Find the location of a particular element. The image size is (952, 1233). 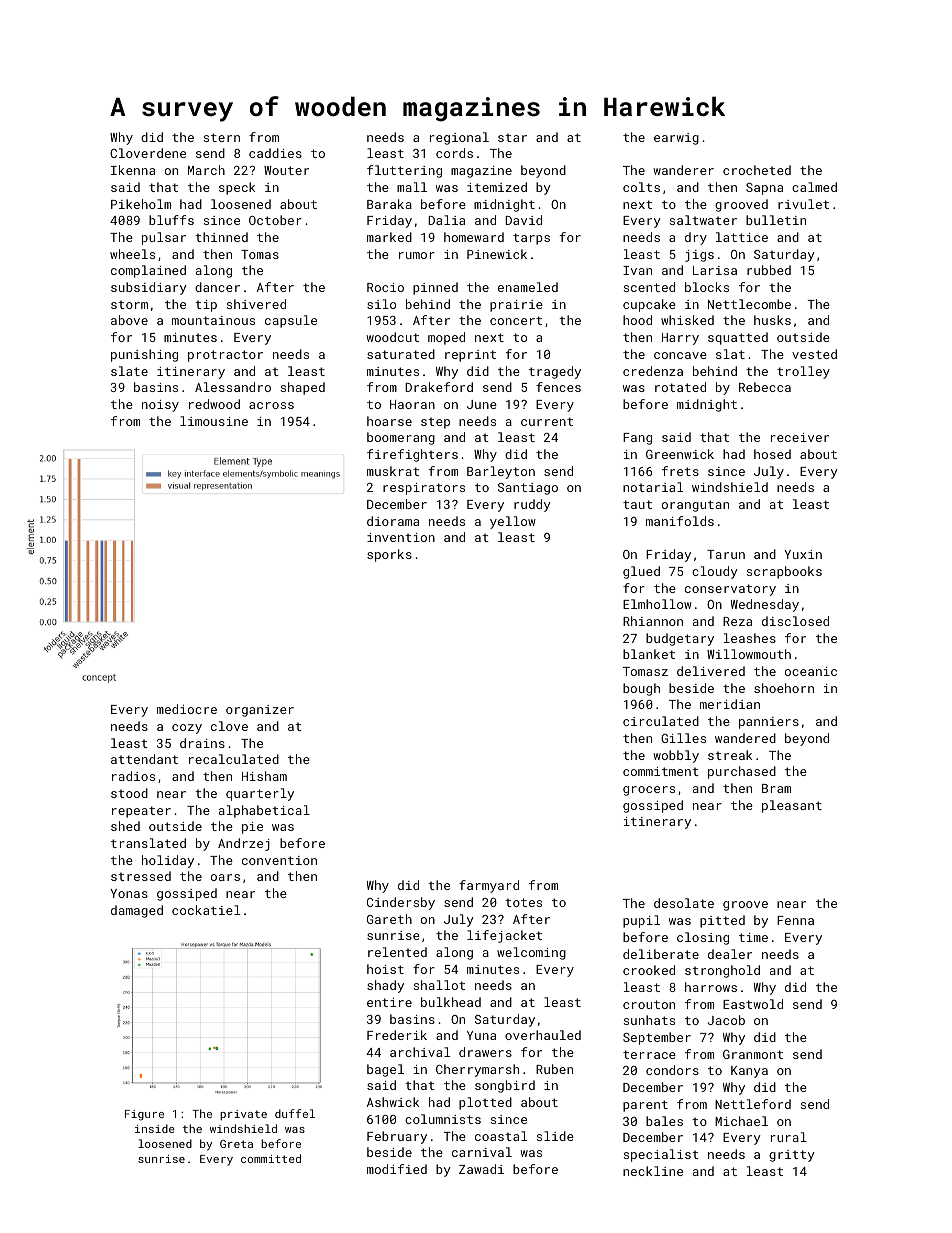

woodcut is located at coordinates (392, 337).
